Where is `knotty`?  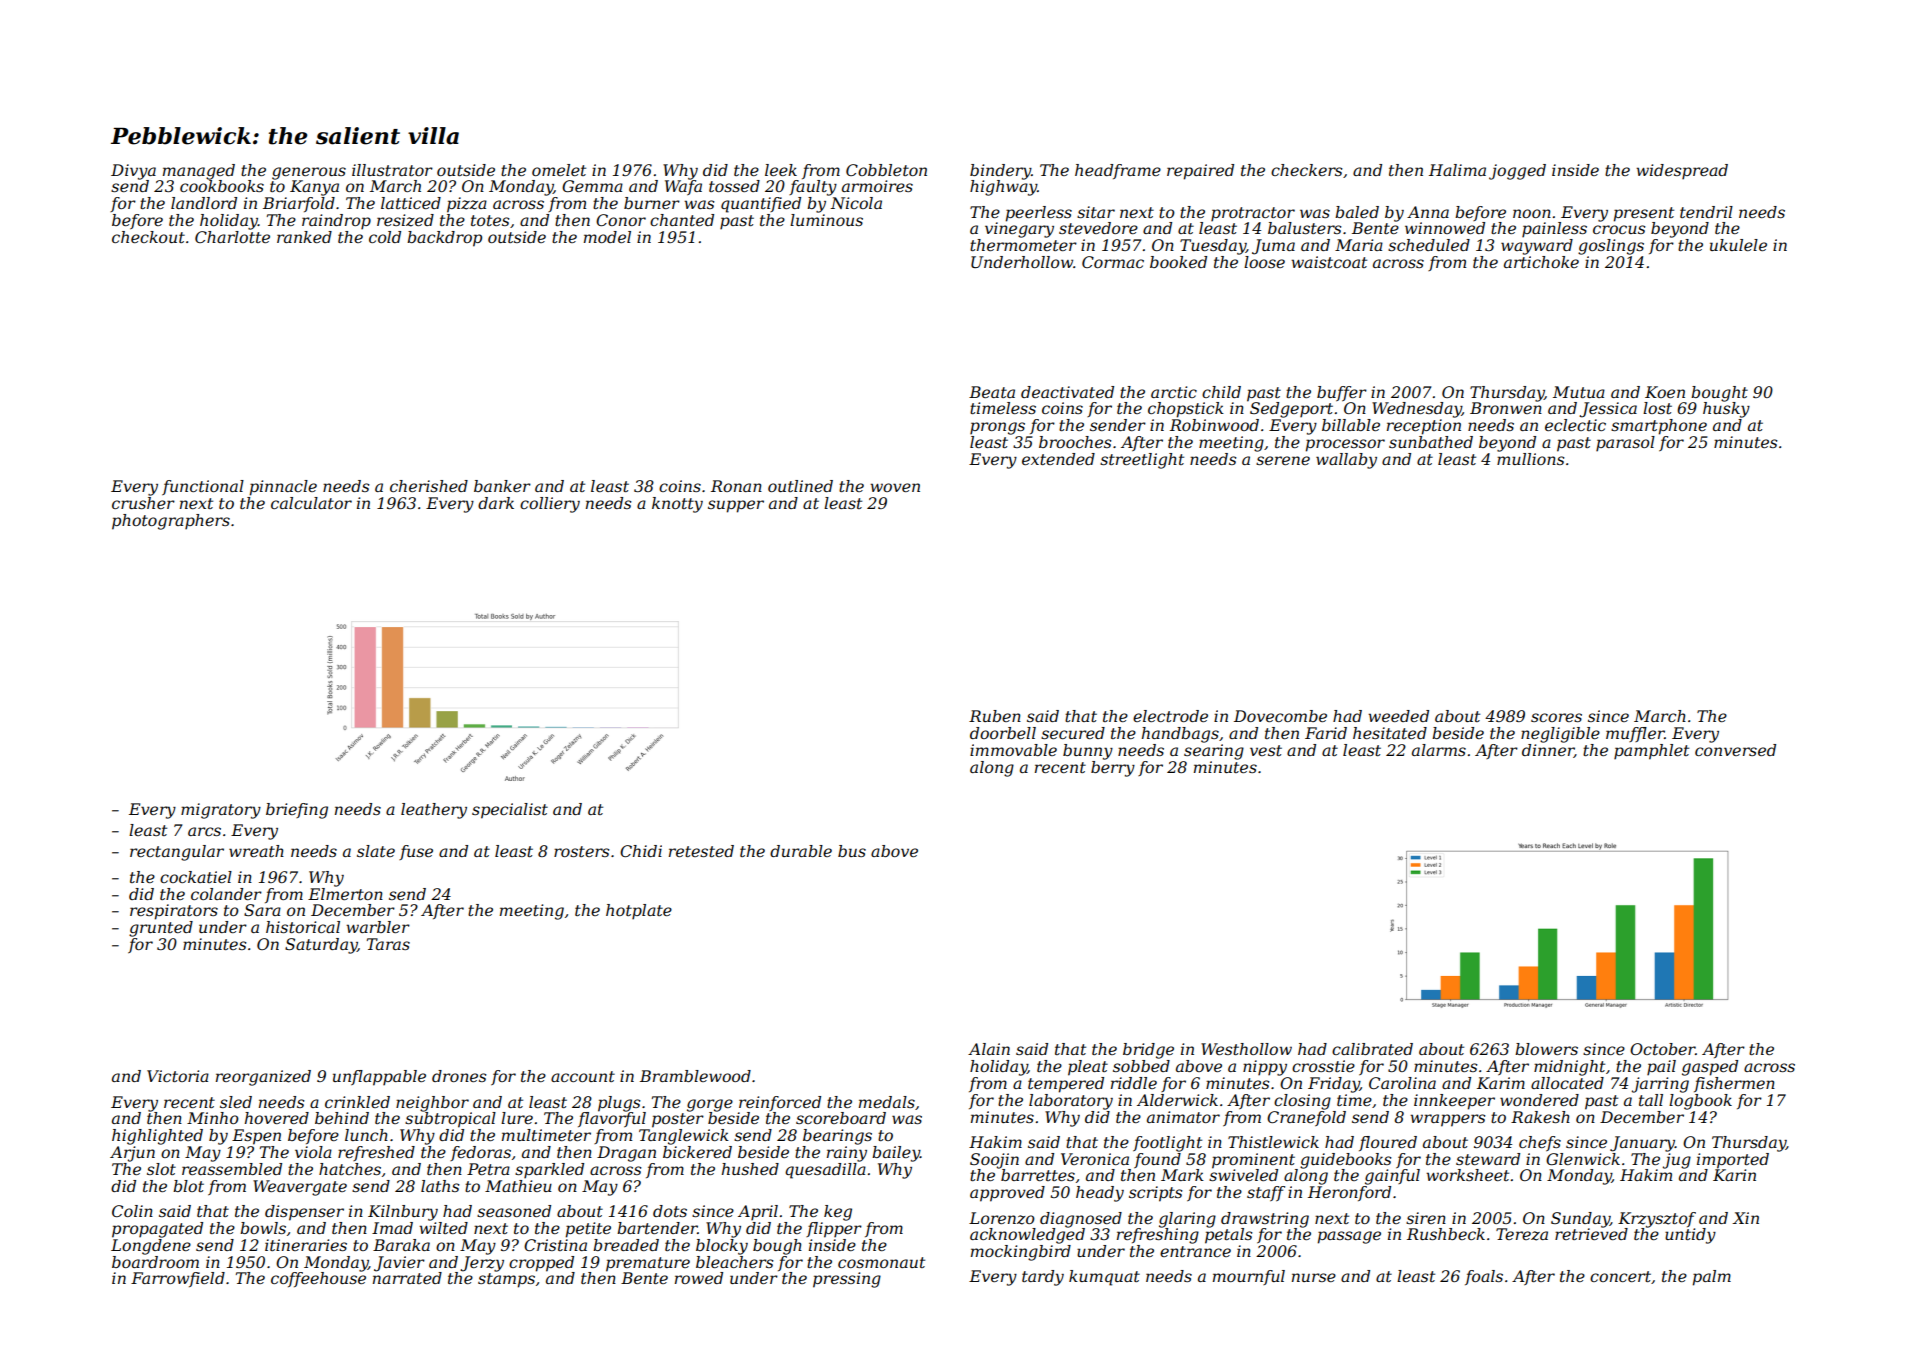 knotty is located at coordinates (677, 505).
